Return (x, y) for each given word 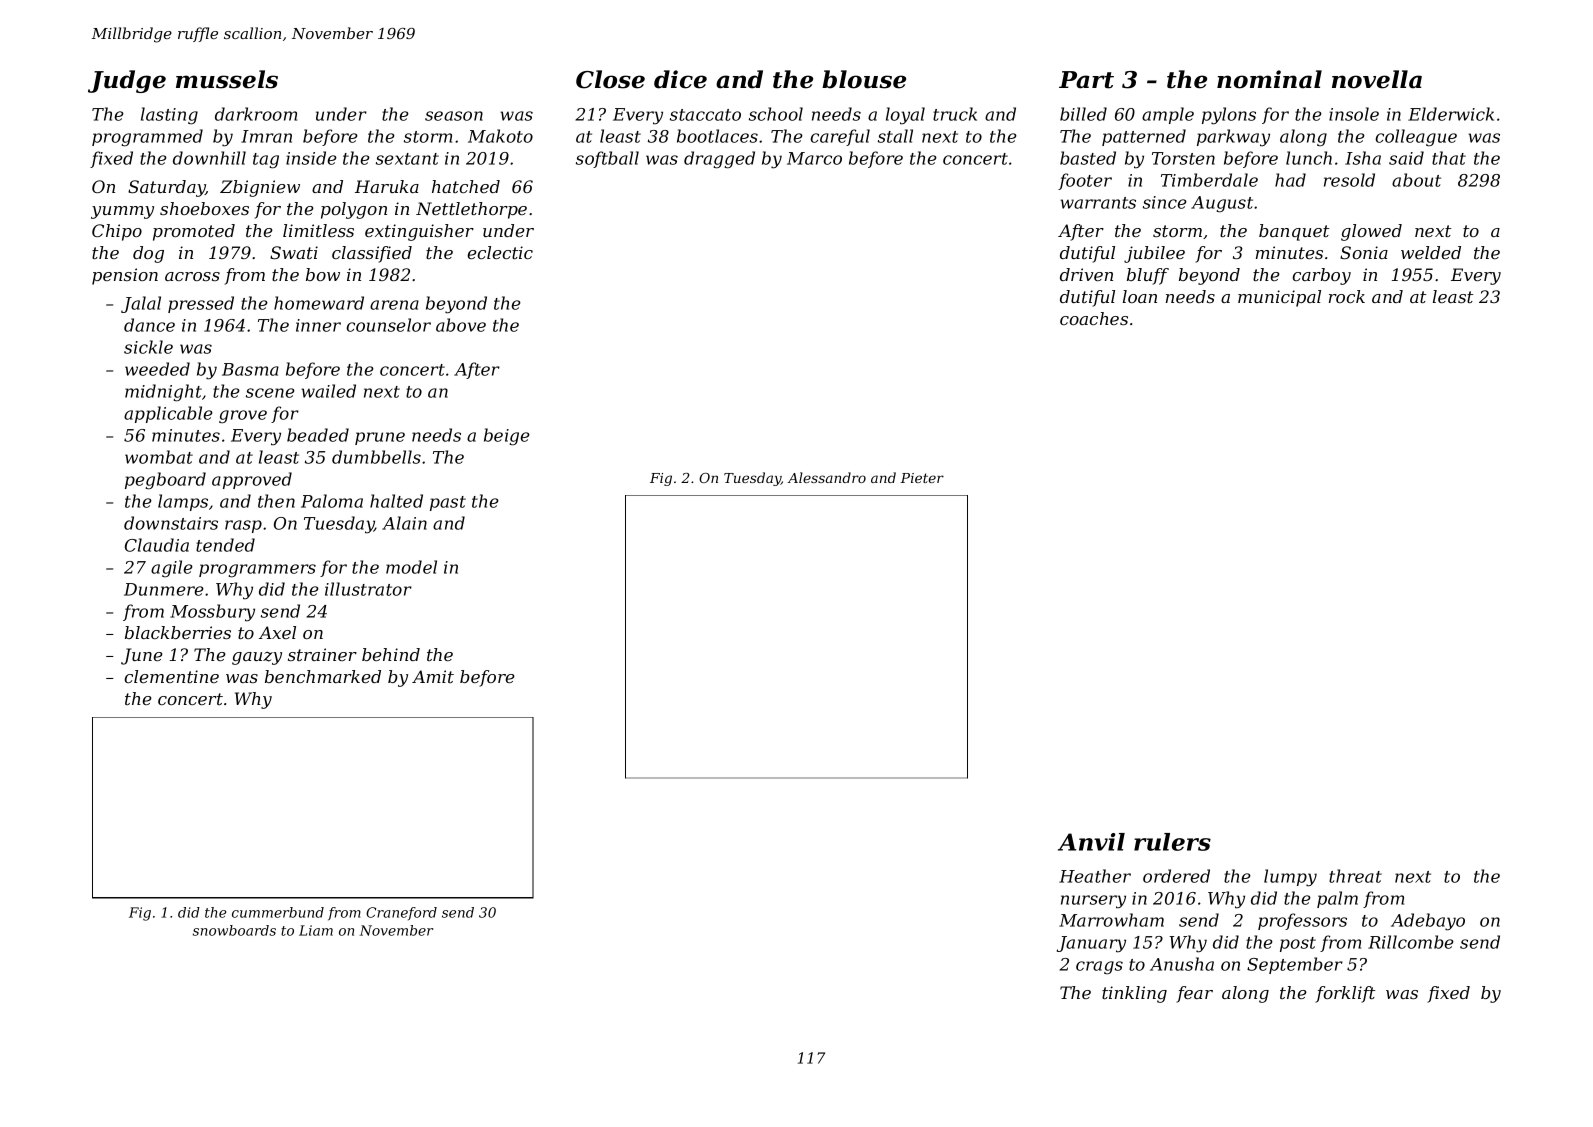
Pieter (922, 478)
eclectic (500, 252)
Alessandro (826, 477)
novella (1377, 79)
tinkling (1134, 994)
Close (610, 79)
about (1416, 180)
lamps (183, 502)
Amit (433, 676)
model (411, 567)
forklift (1345, 994)
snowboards (234, 930)
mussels (227, 79)
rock (1347, 296)
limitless (318, 230)
